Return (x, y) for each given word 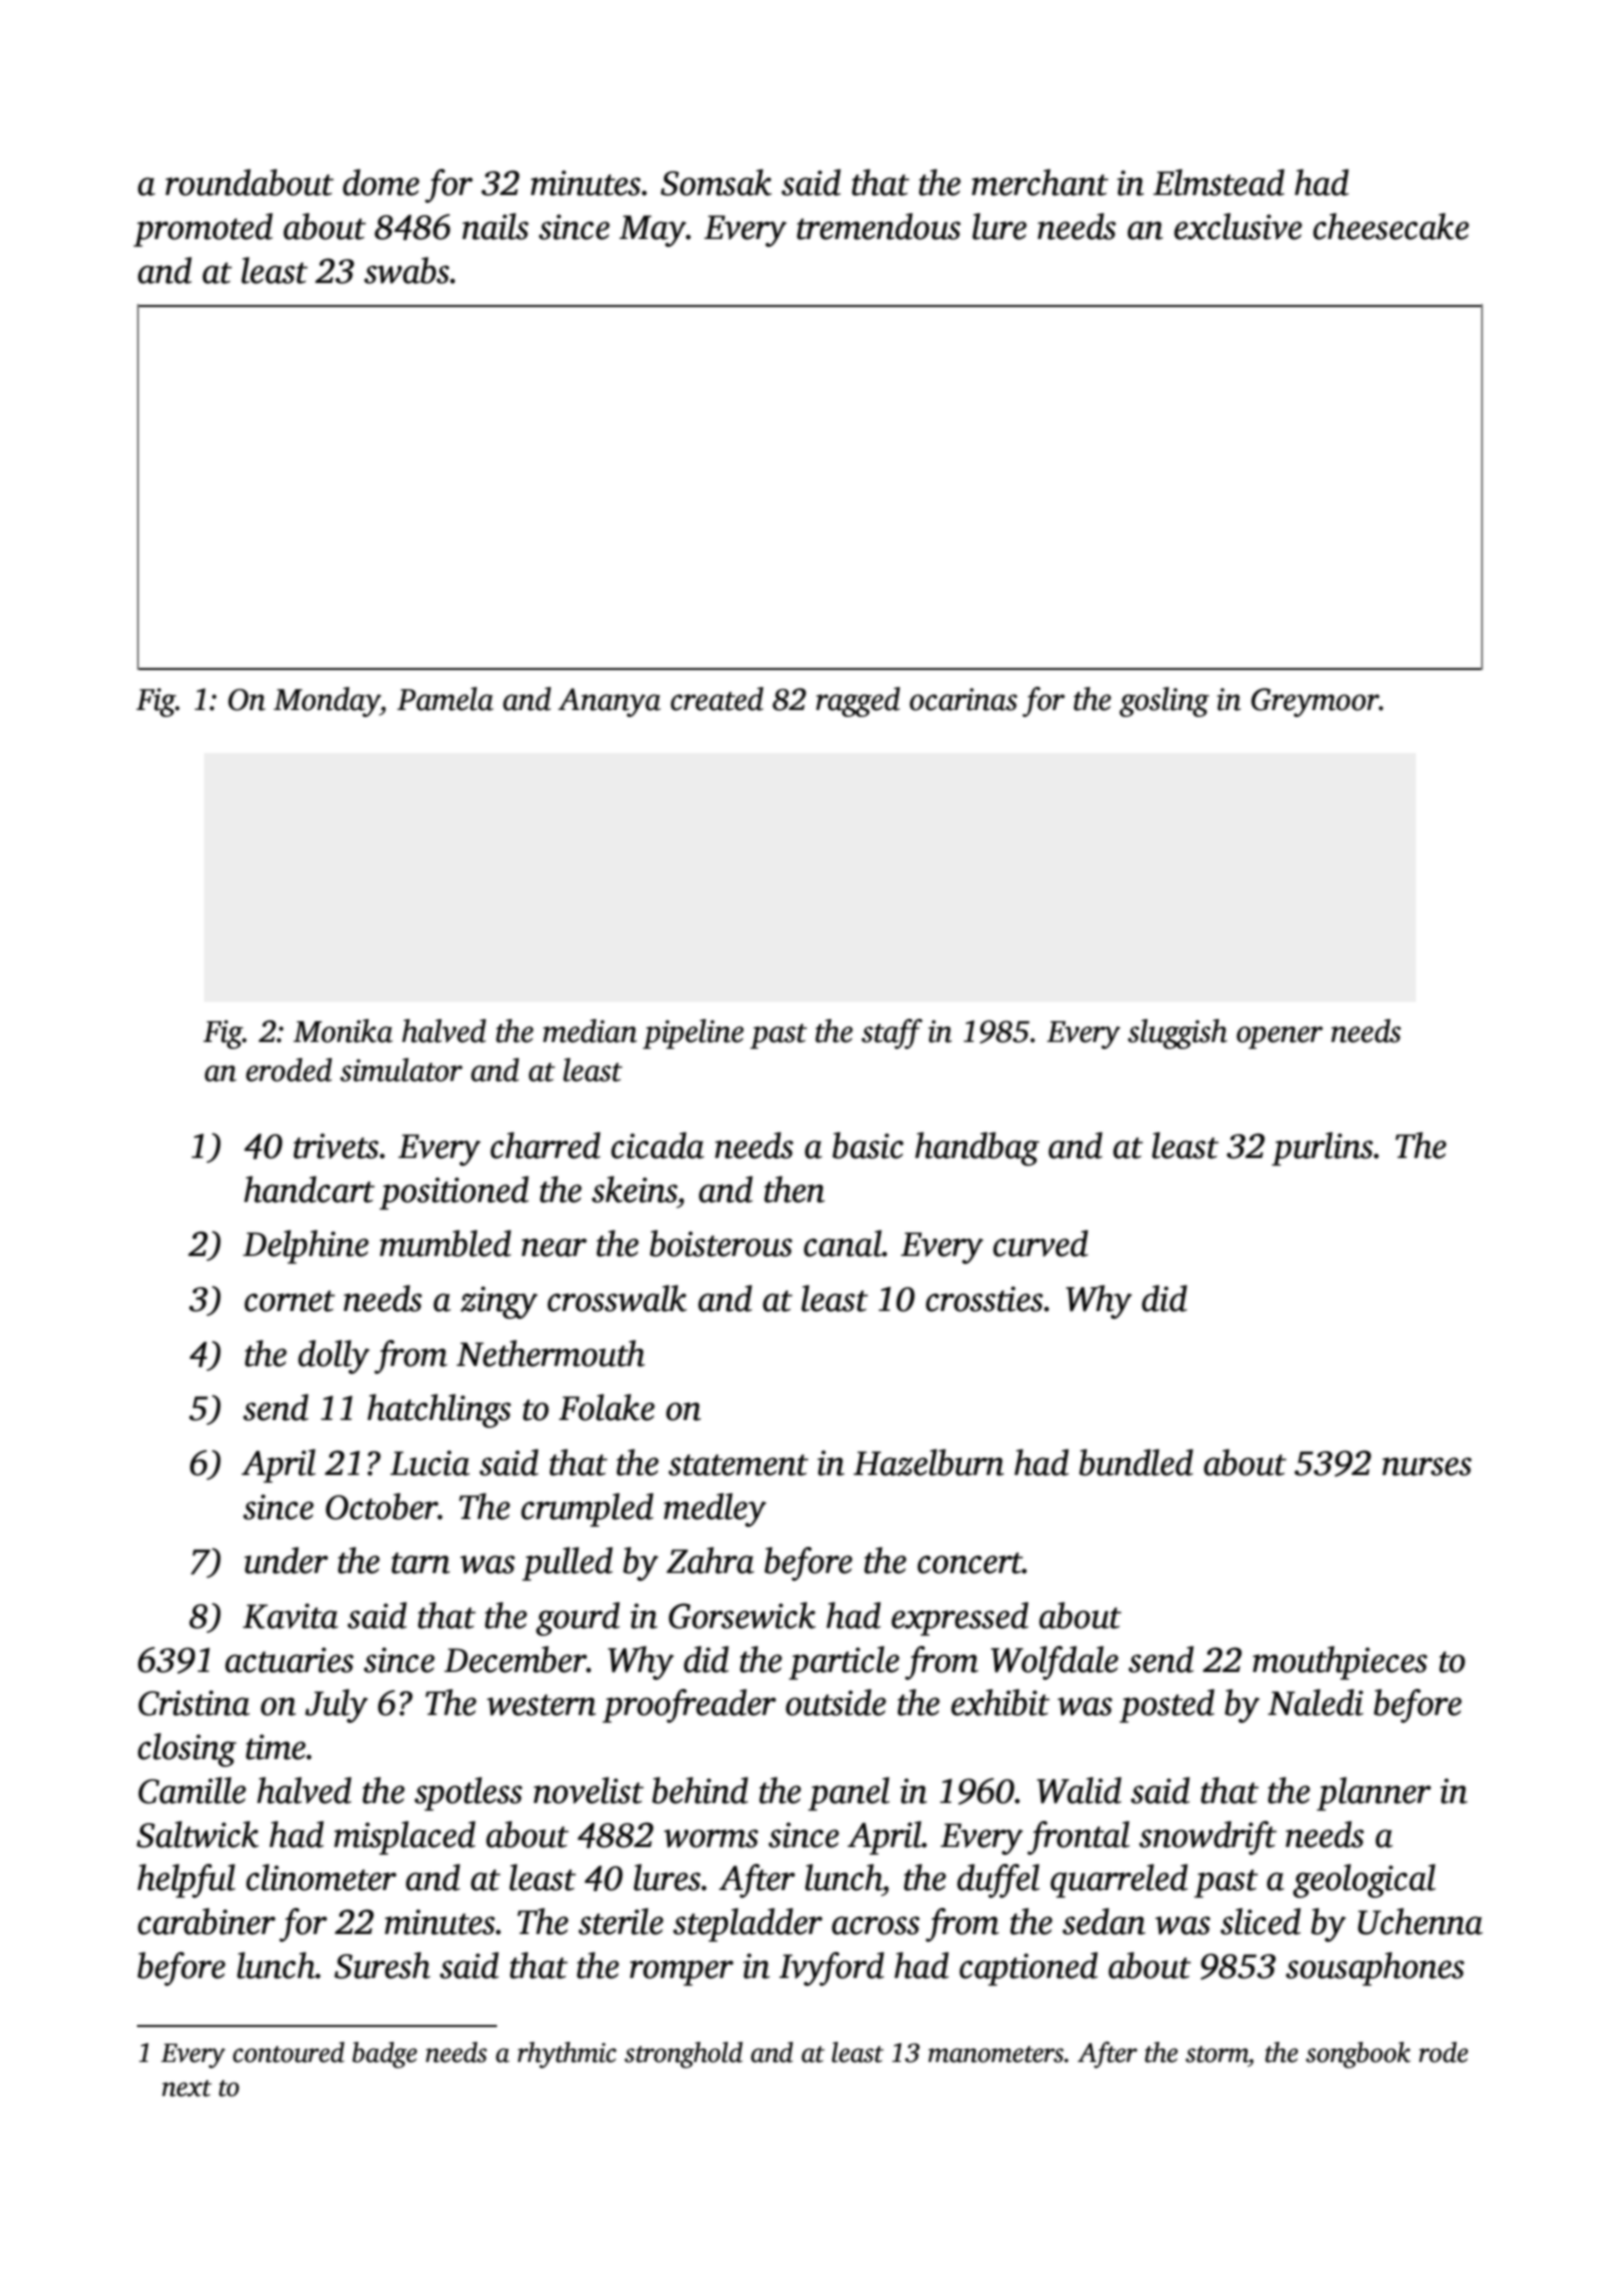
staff (892, 1034)
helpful (186, 1881)
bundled (1136, 1462)
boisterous (721, 1243)
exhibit (1000, 1702)
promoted (203, 230)
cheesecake (1391, 226)
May (652, 231)
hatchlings (439, 1411)
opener (1280, 1037)
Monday (327, 702)
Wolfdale (1054, 1663)
